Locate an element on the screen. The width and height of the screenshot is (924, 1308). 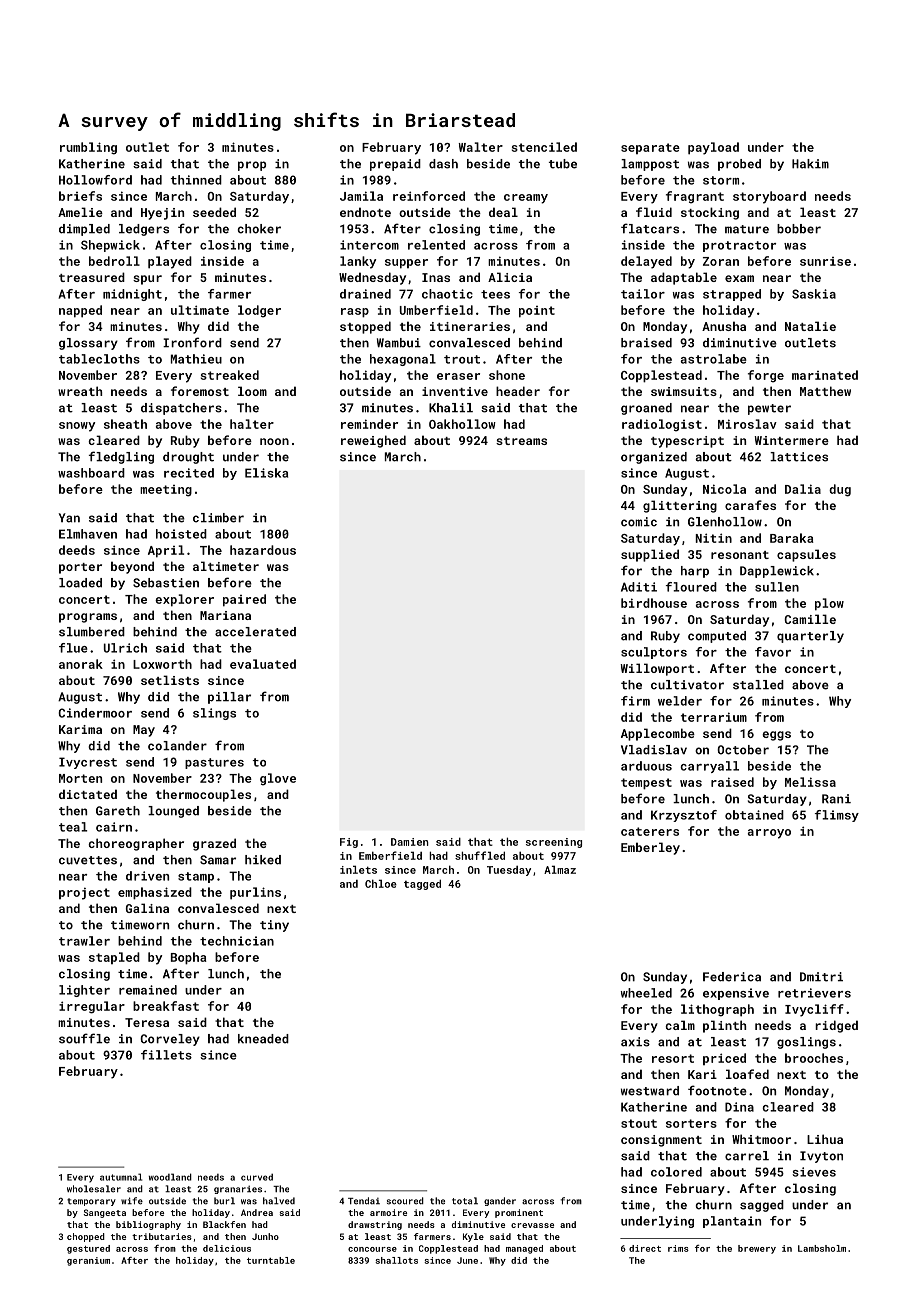
Dmitri is located at coordinates (821, 977).
